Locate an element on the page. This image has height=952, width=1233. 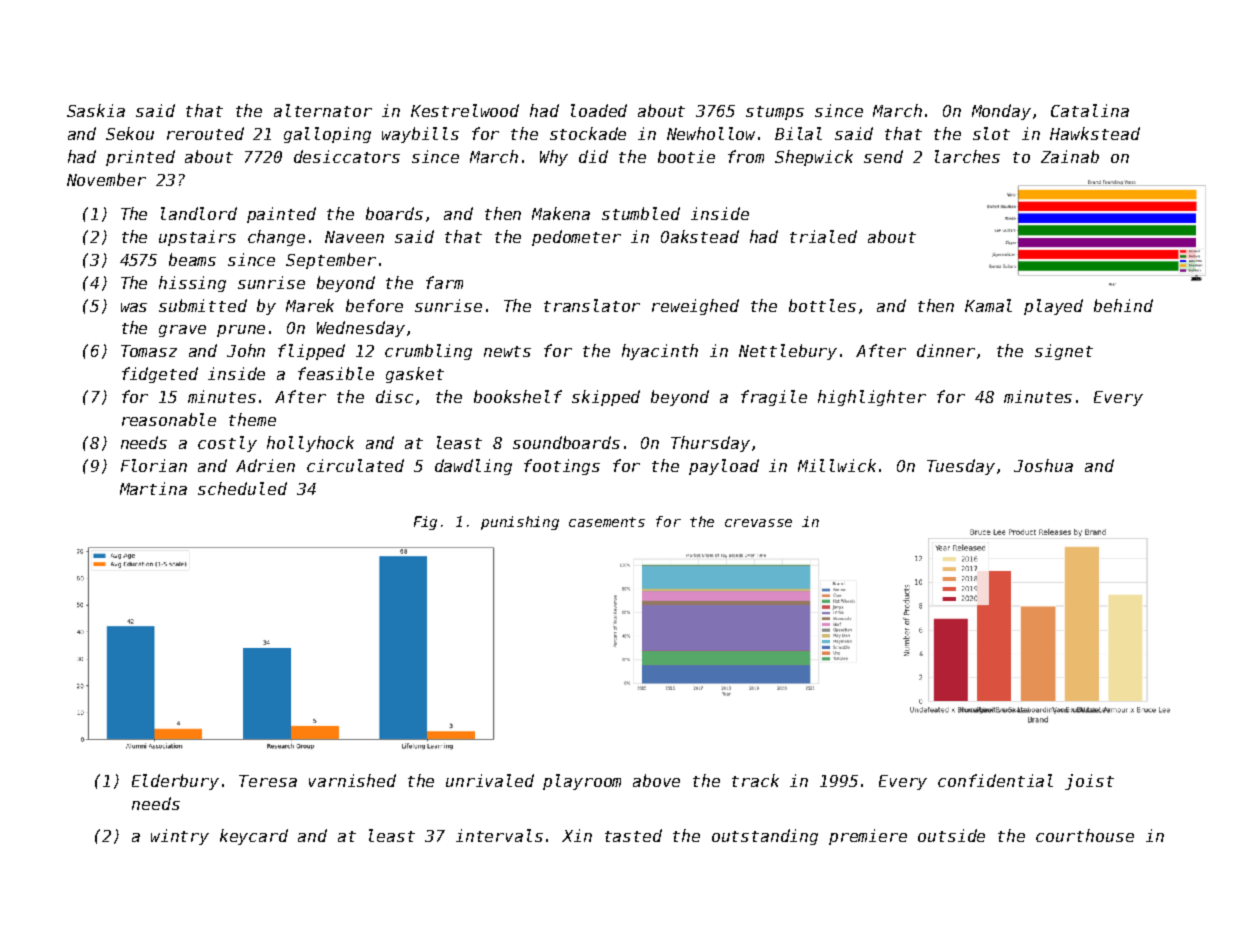
varnished is located at coordinates (352, 780).
